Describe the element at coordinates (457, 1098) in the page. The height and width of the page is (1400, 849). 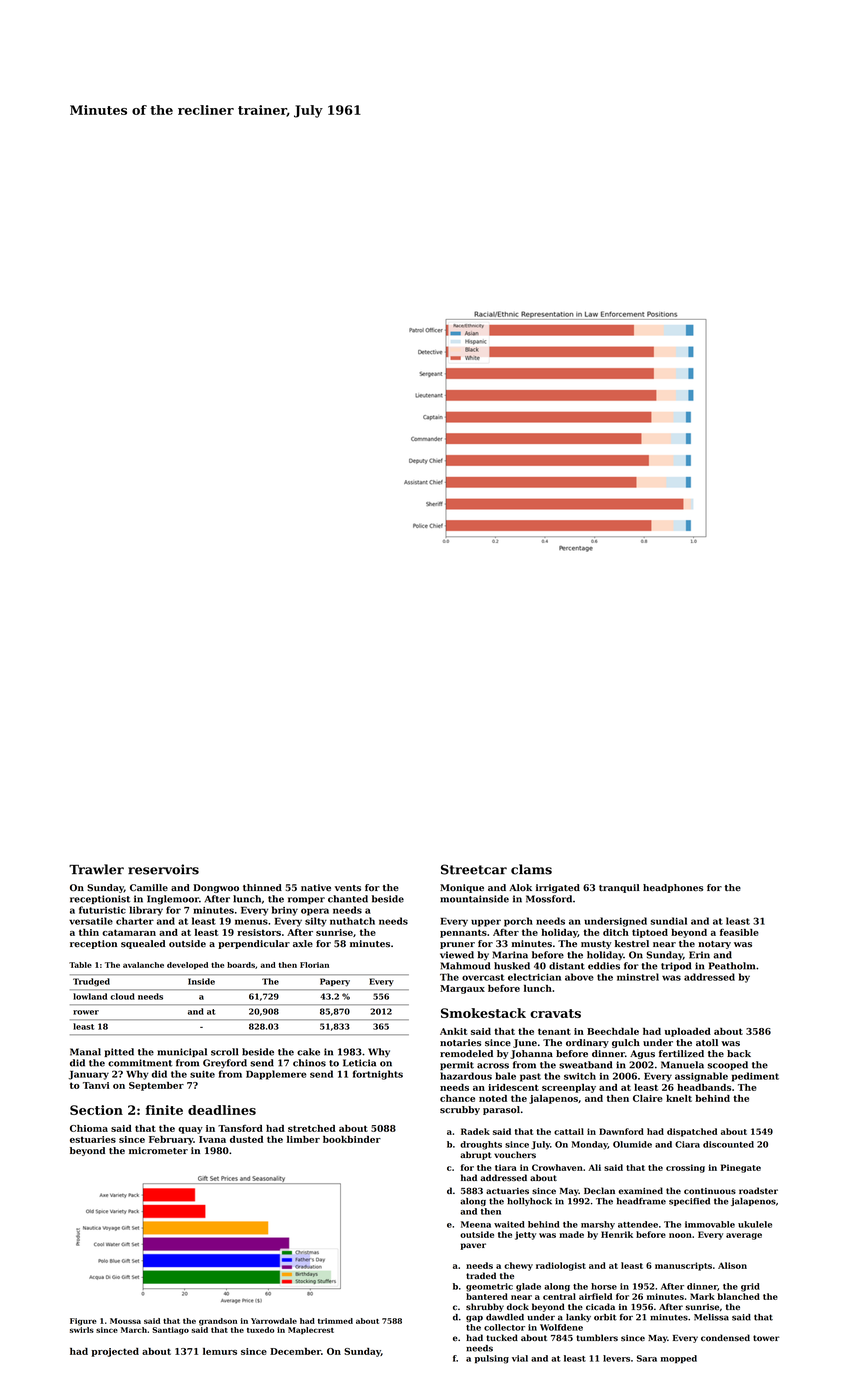
I see `chance` at that location.
